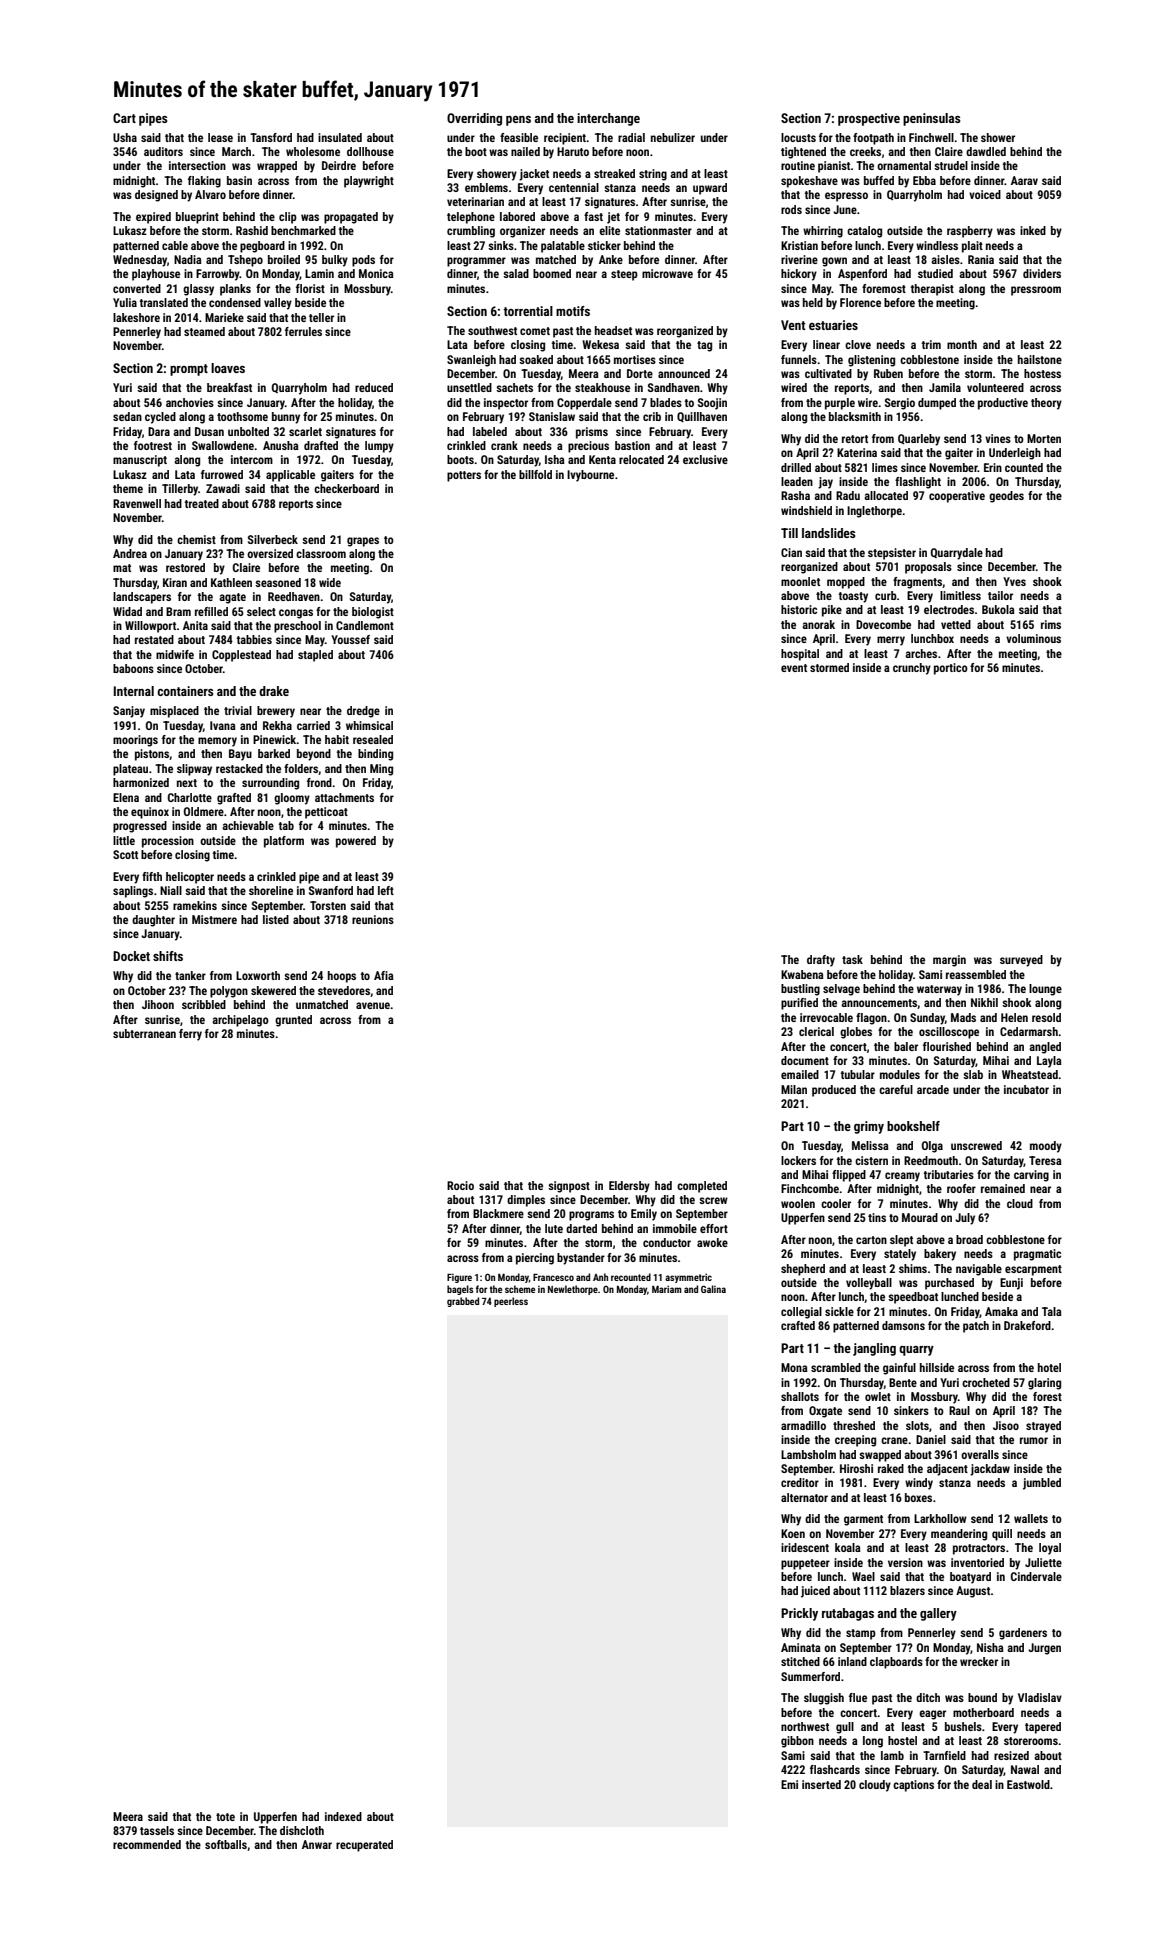 This screenshot has width=1175, height=1936. Describe the element at coordinates (791, 552) in the screenshot. I see `Cian` at that location.
